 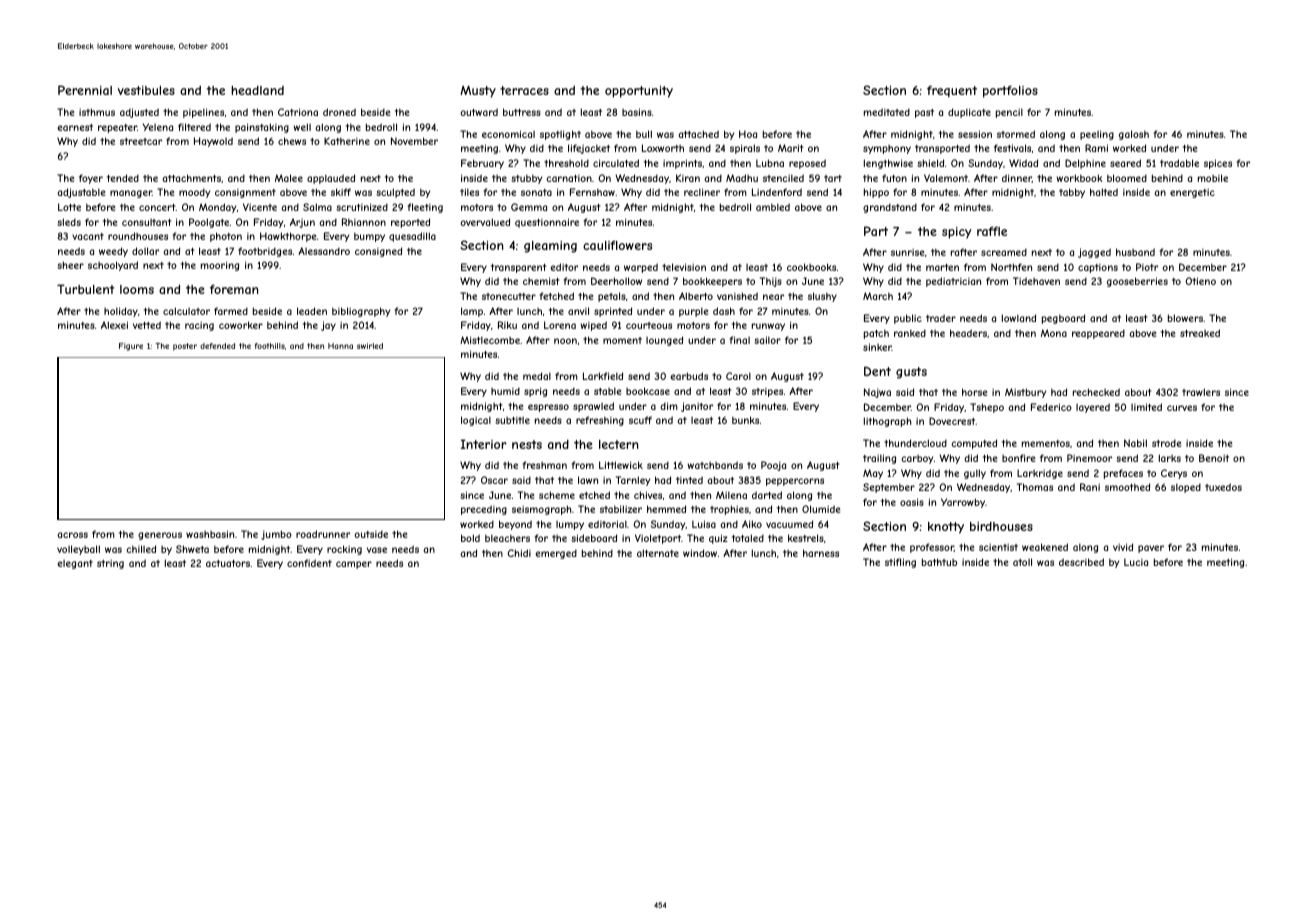 I want to click on pegboard, so click(x=1063, y=319).
